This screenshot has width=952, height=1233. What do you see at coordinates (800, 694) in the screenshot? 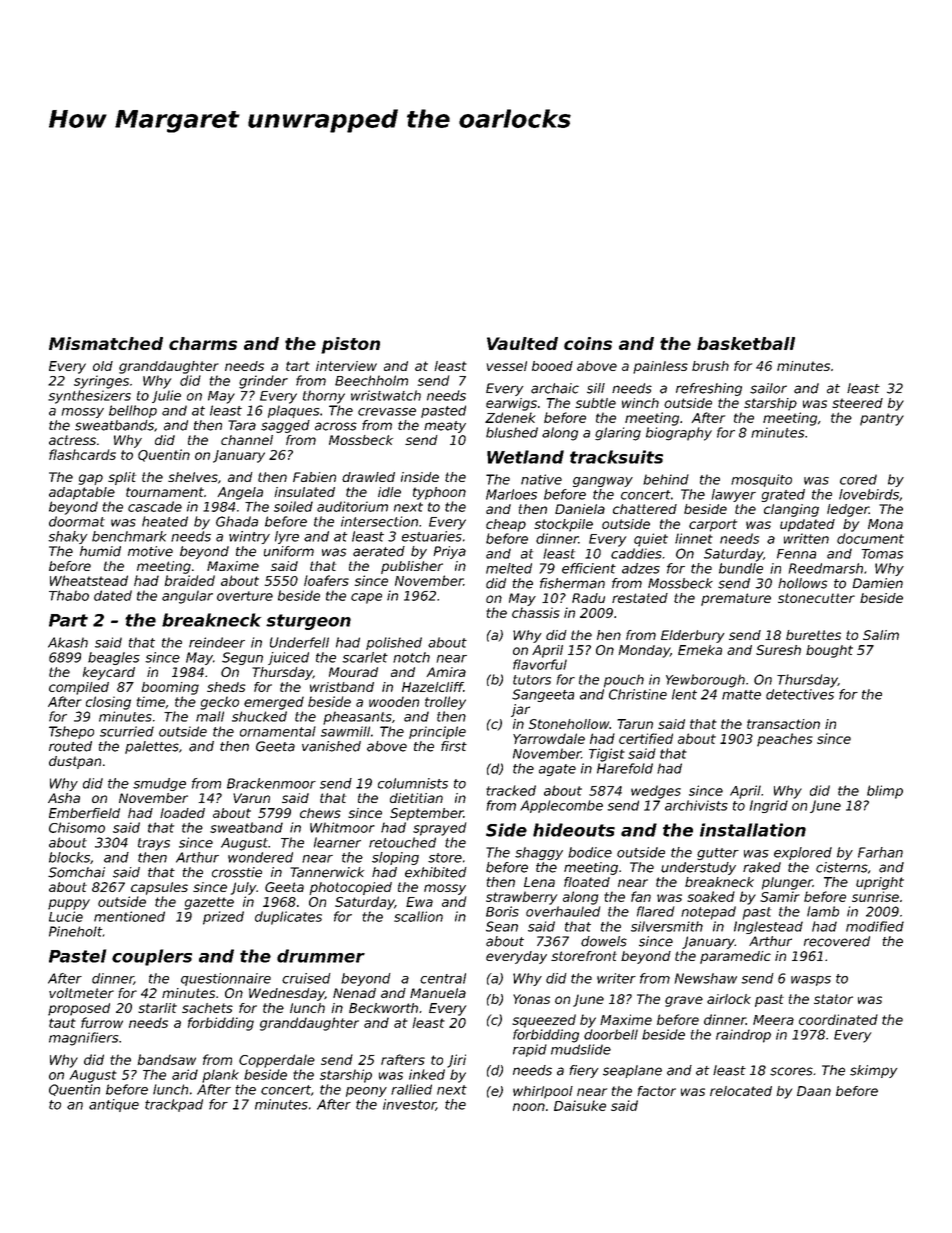
I see `detectives` at bounding box center [800, 694].
